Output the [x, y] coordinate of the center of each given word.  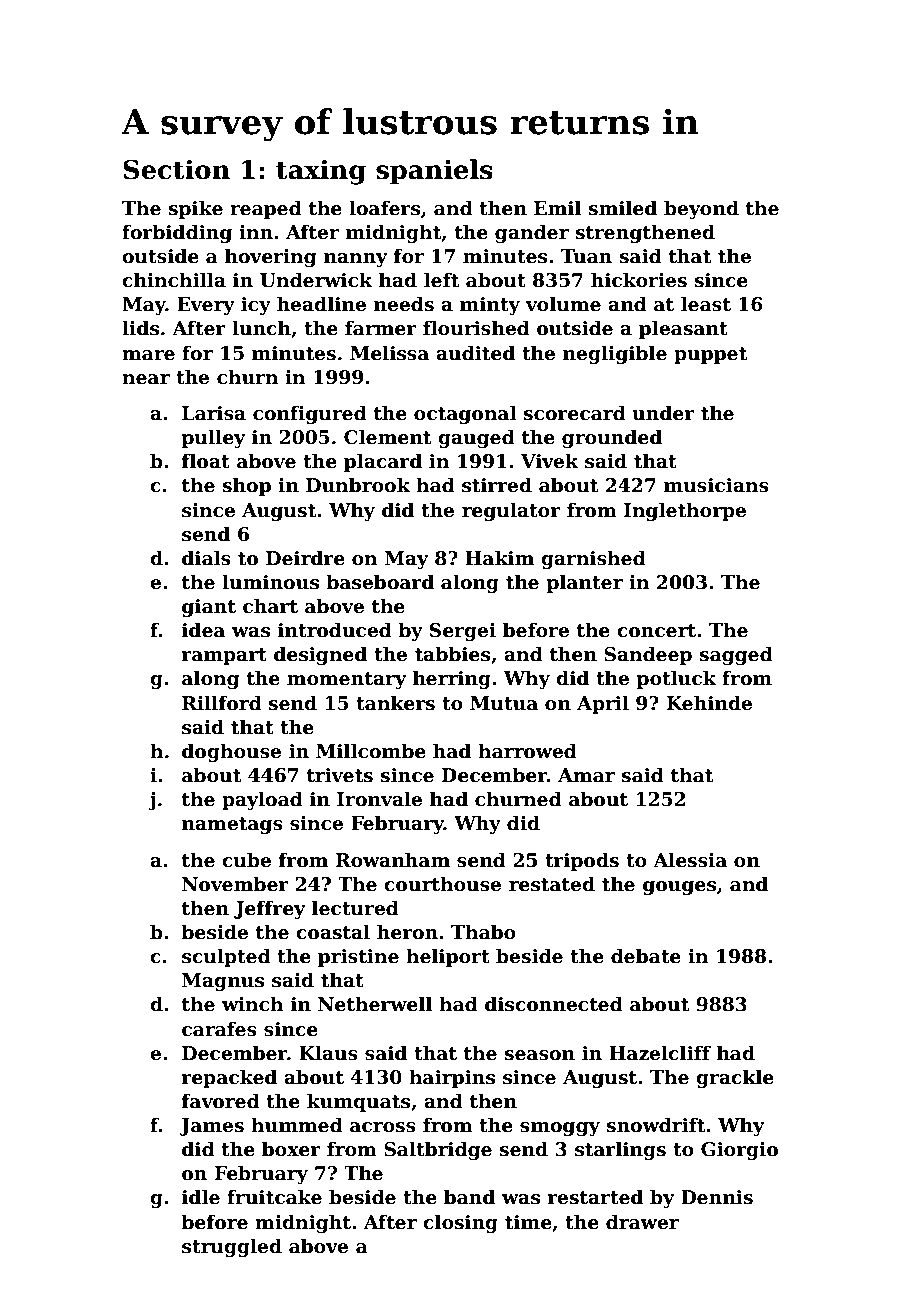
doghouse [231, 752]
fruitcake [274, 1197]
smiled [622, 208]
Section [176, 169]
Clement [387, 437]
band [469, 1197]
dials [206, 558]
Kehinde [709, 703]
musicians [716, 485]
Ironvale [379, 799]
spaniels [434, 172]
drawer [642, 1222]
